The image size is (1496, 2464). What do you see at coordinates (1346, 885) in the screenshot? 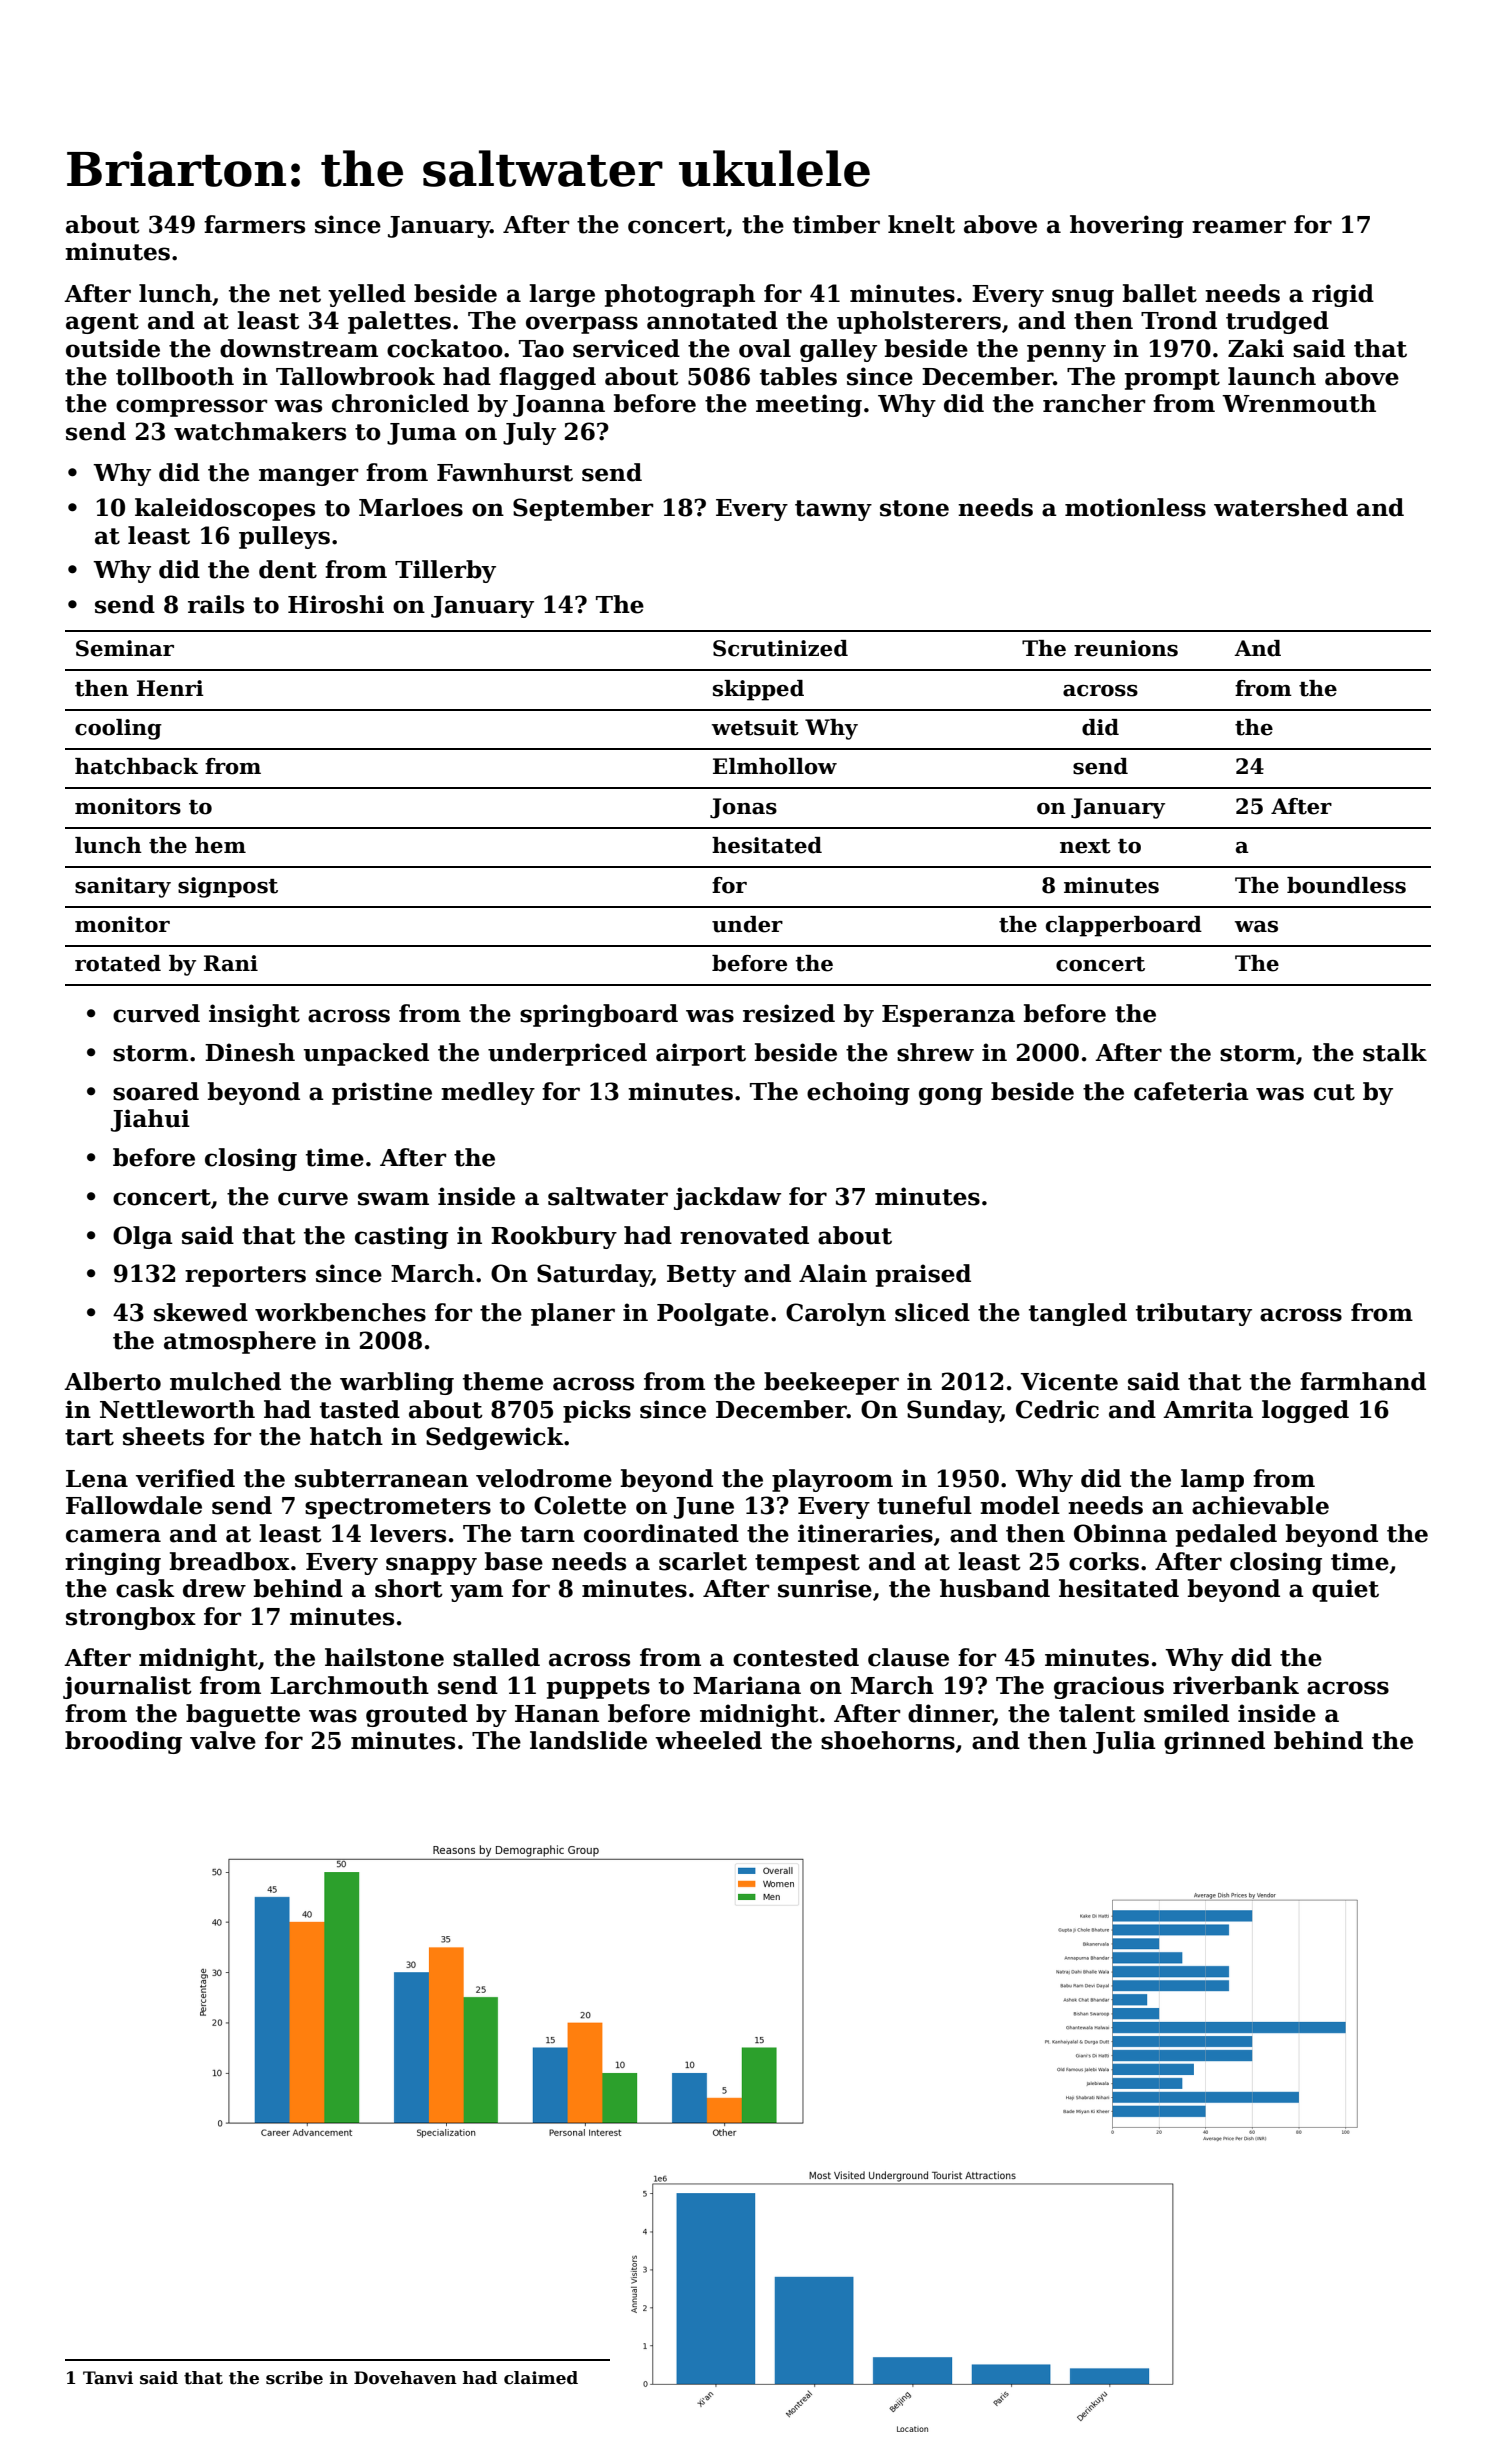
I see `boundless` at bounding box center [1346, 885].
